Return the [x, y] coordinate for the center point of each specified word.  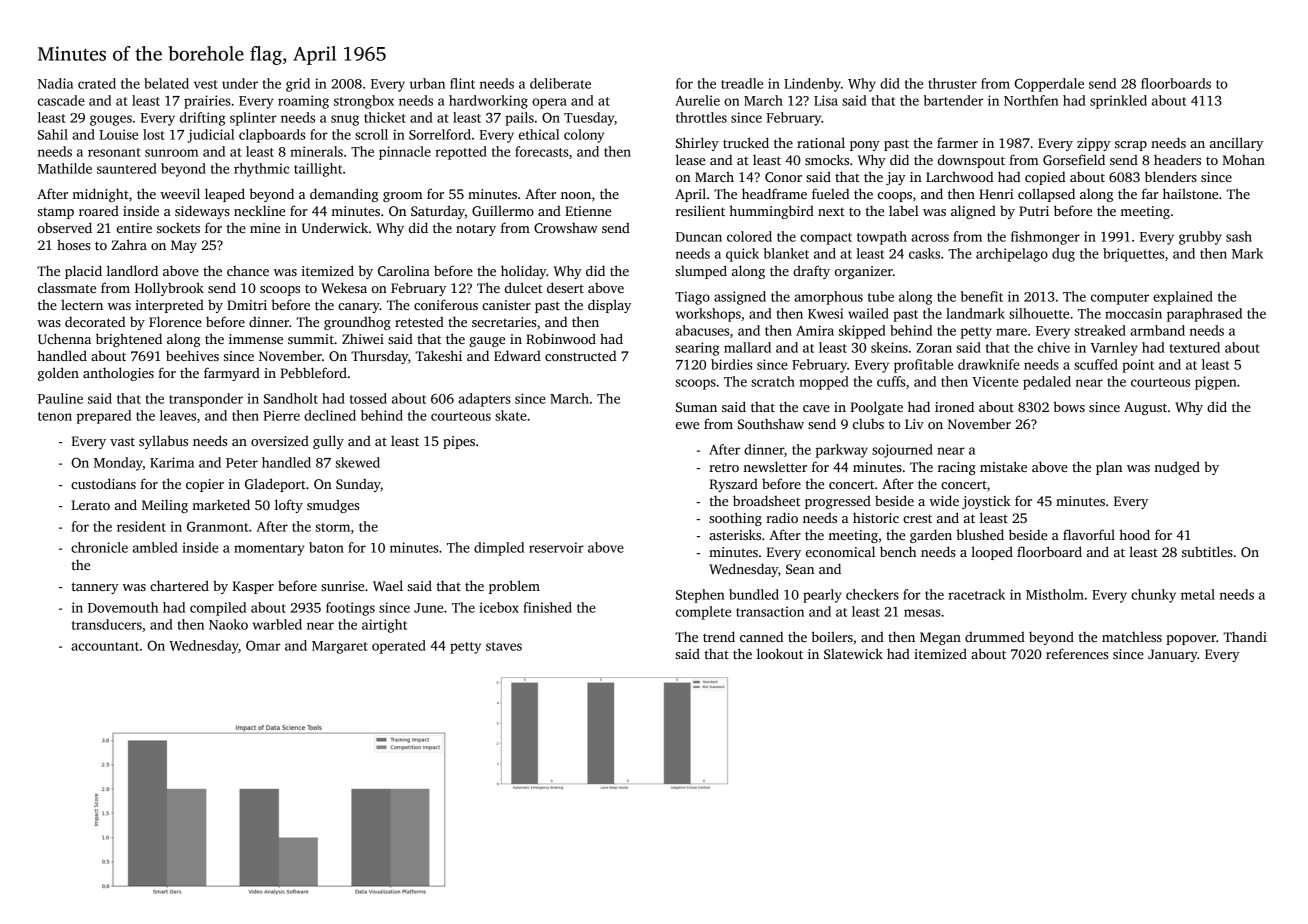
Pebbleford [313, 372]
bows [1069, 406]
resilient [700, 210]
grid [298, 85]
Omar [263, 645]
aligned [973, 212]
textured [1195, 347]
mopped [824, 383]
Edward [517, 355]
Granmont [217, 526]
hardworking [488, 102]
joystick [986, 502]
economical [840, 551]
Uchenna [64, 338]
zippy [1094, 144]
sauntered [127, 168]
